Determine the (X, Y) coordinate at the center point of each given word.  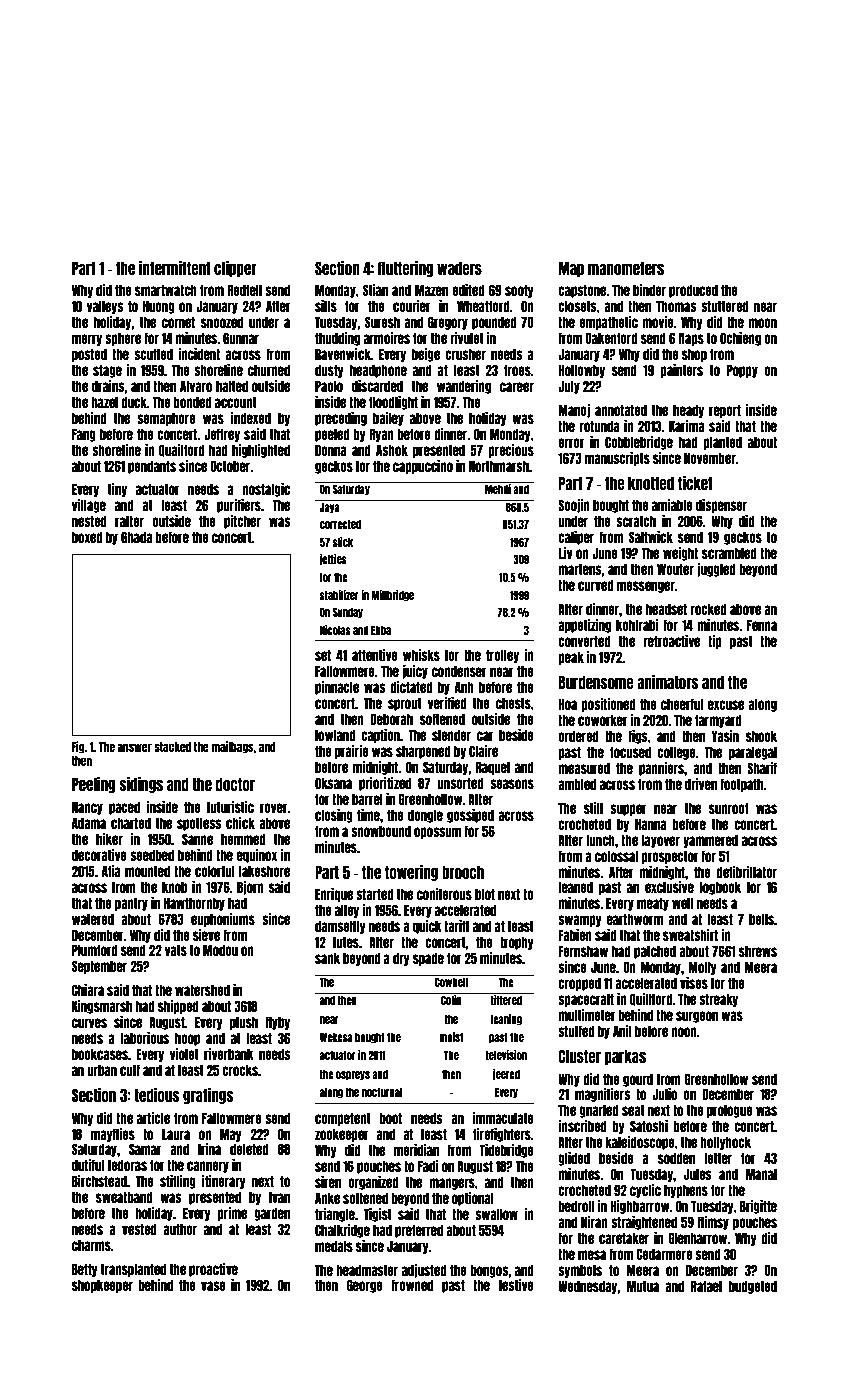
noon (684, 1032)
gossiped (470, 816)
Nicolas (335, 630)
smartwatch (166, 290)
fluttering (405, 269)
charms (91, 1245)
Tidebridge (506, 1151)
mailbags (232, 747)
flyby (277, 1023)
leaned (575, 887)
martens (580, 569)
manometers (626, 268)
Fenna (762, 625)
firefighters (502, 1135)
